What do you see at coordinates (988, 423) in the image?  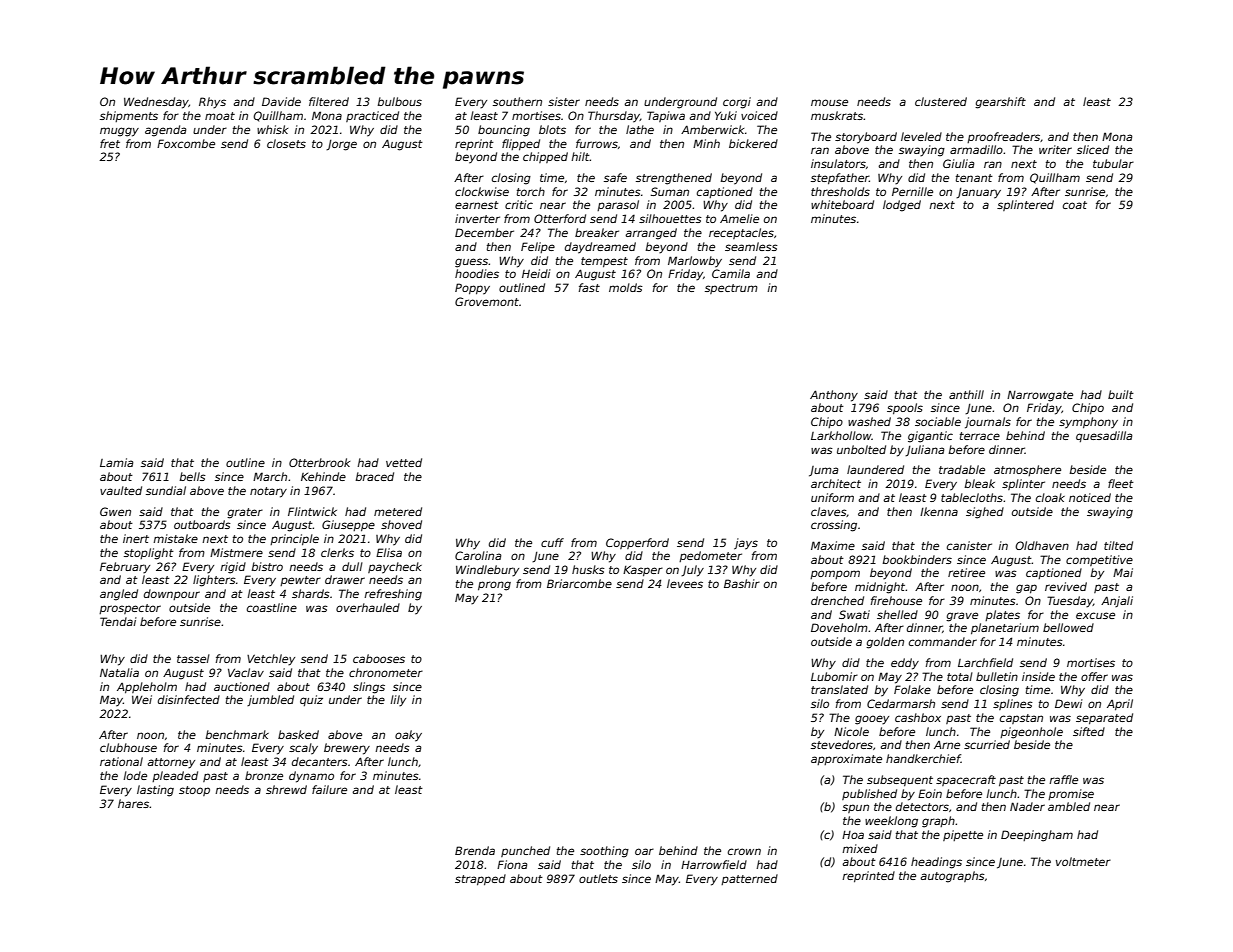 I see `journals` at bounding box center [988, 423].
